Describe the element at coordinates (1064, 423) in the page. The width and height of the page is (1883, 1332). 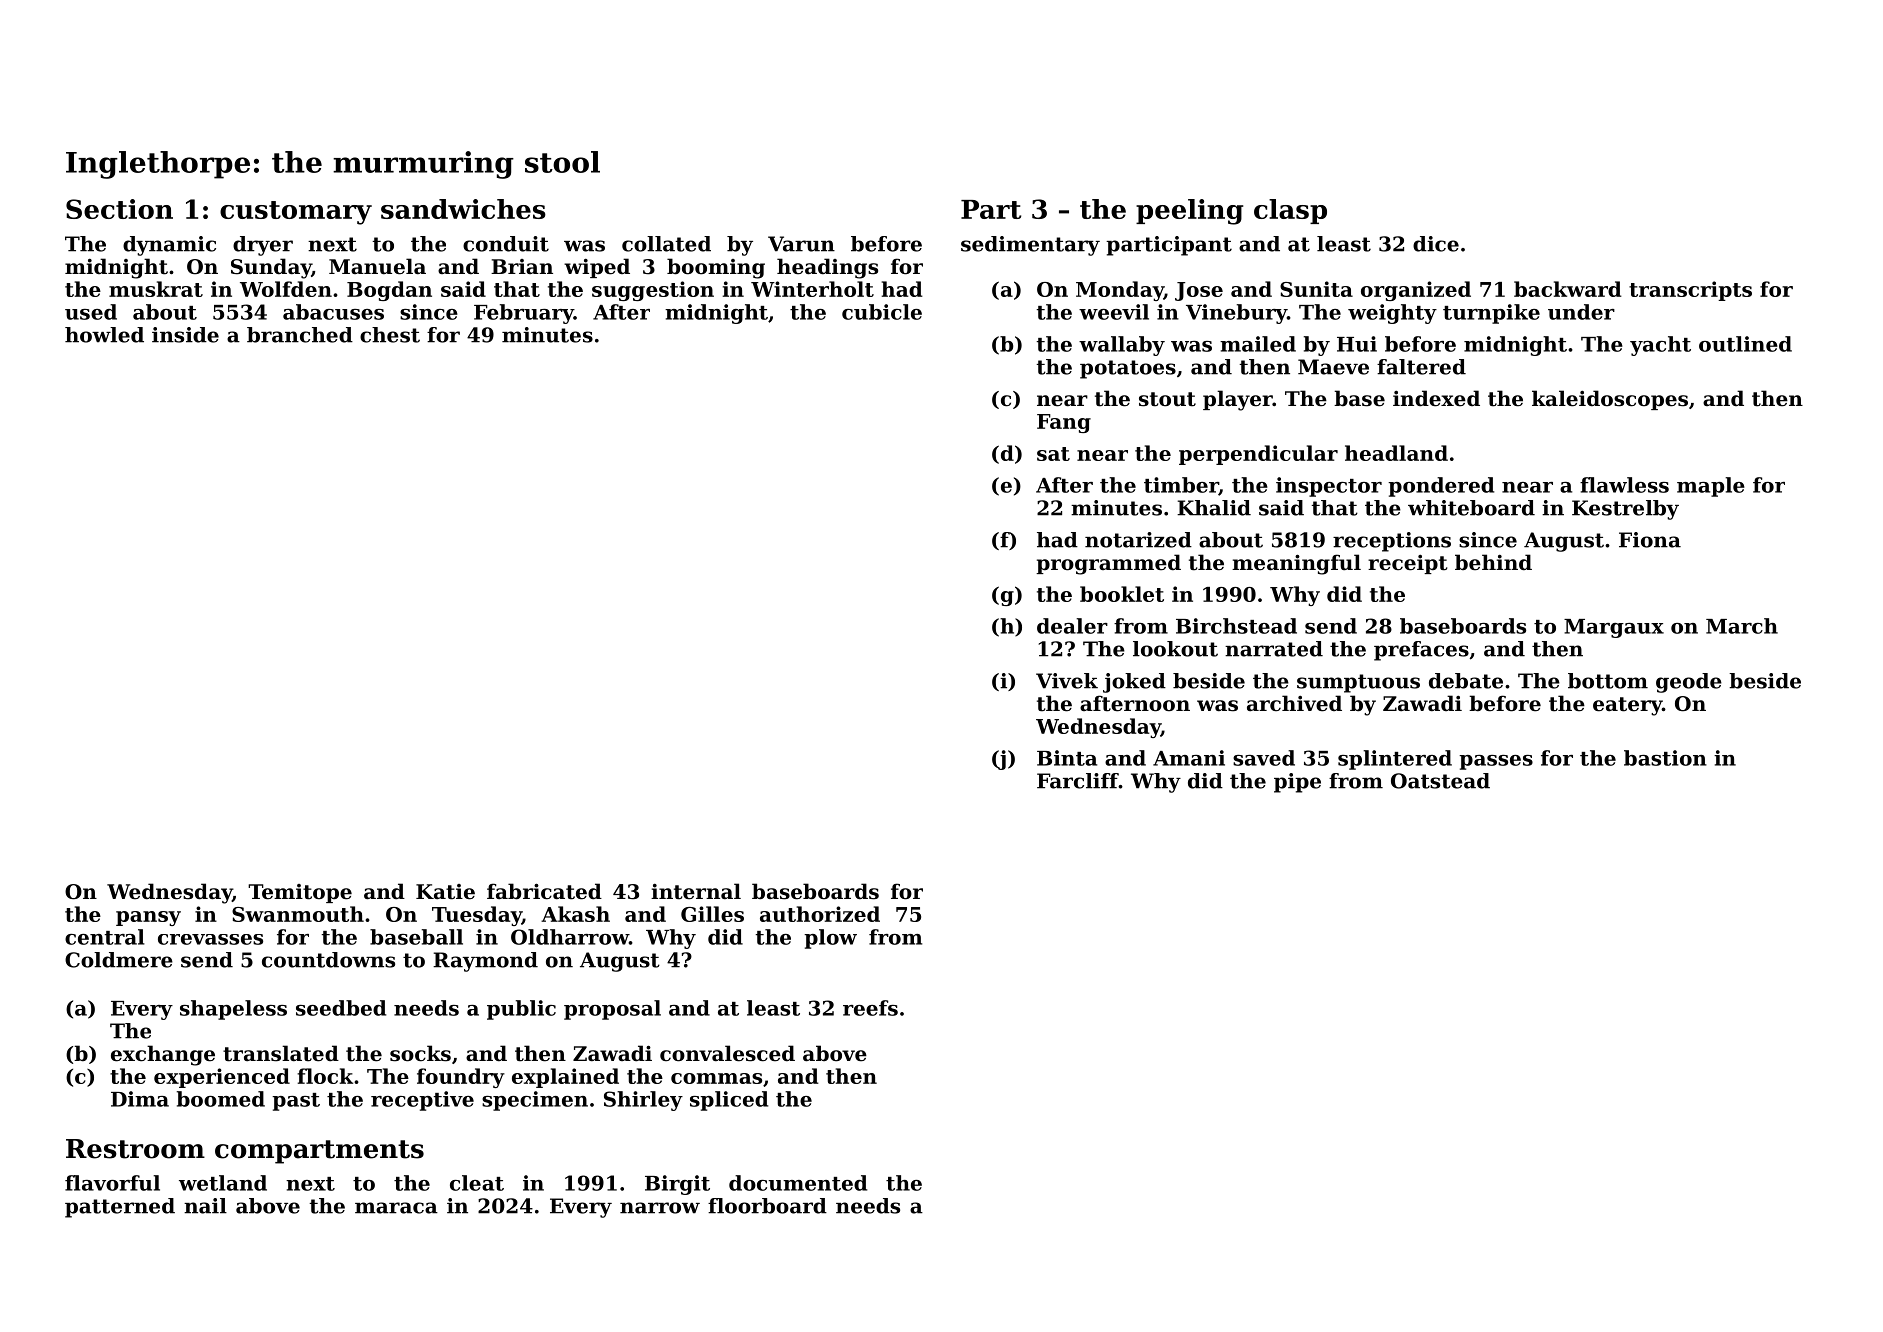
I see `Fang` at that location.
